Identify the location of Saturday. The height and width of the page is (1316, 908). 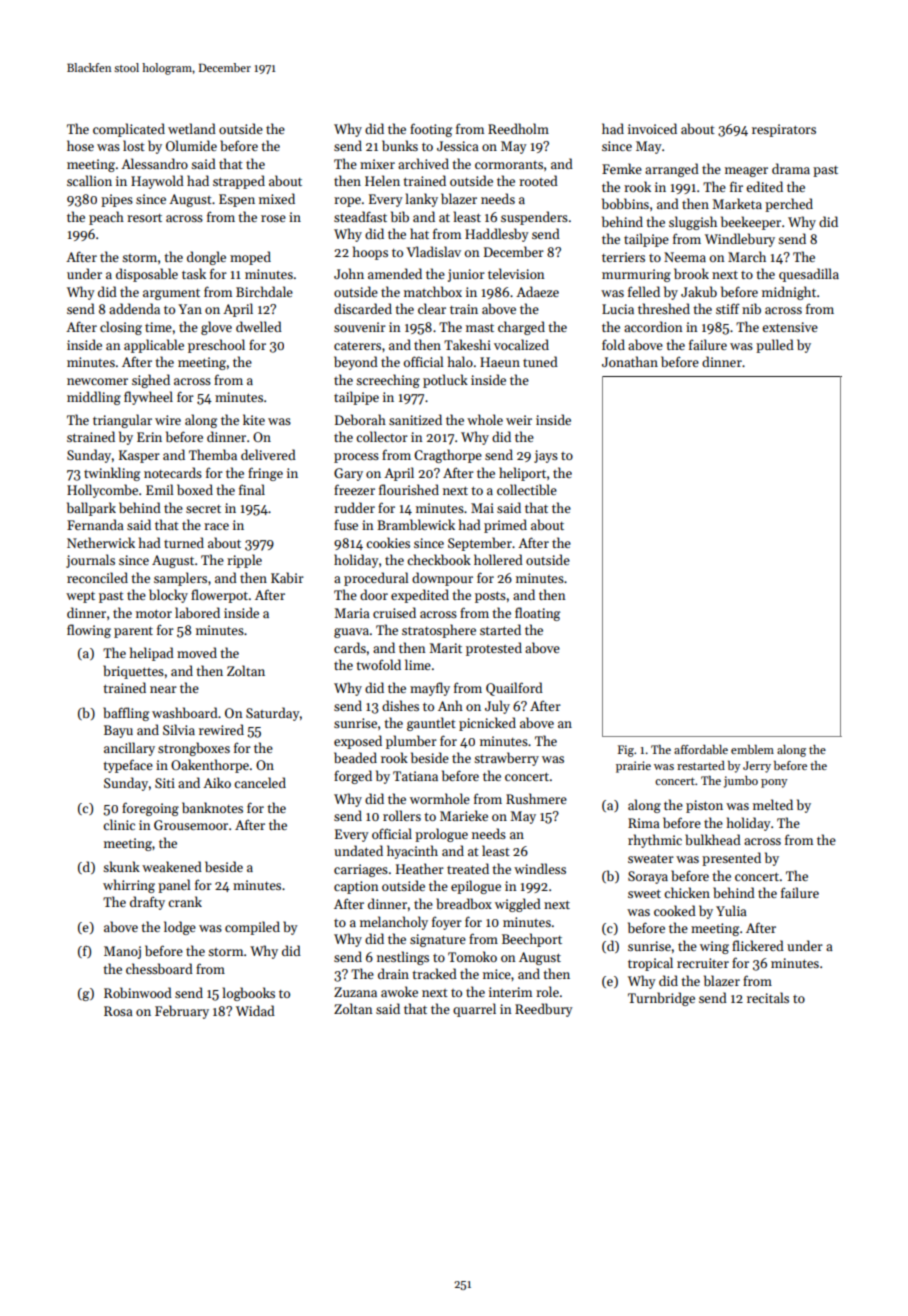
(273, 714).
